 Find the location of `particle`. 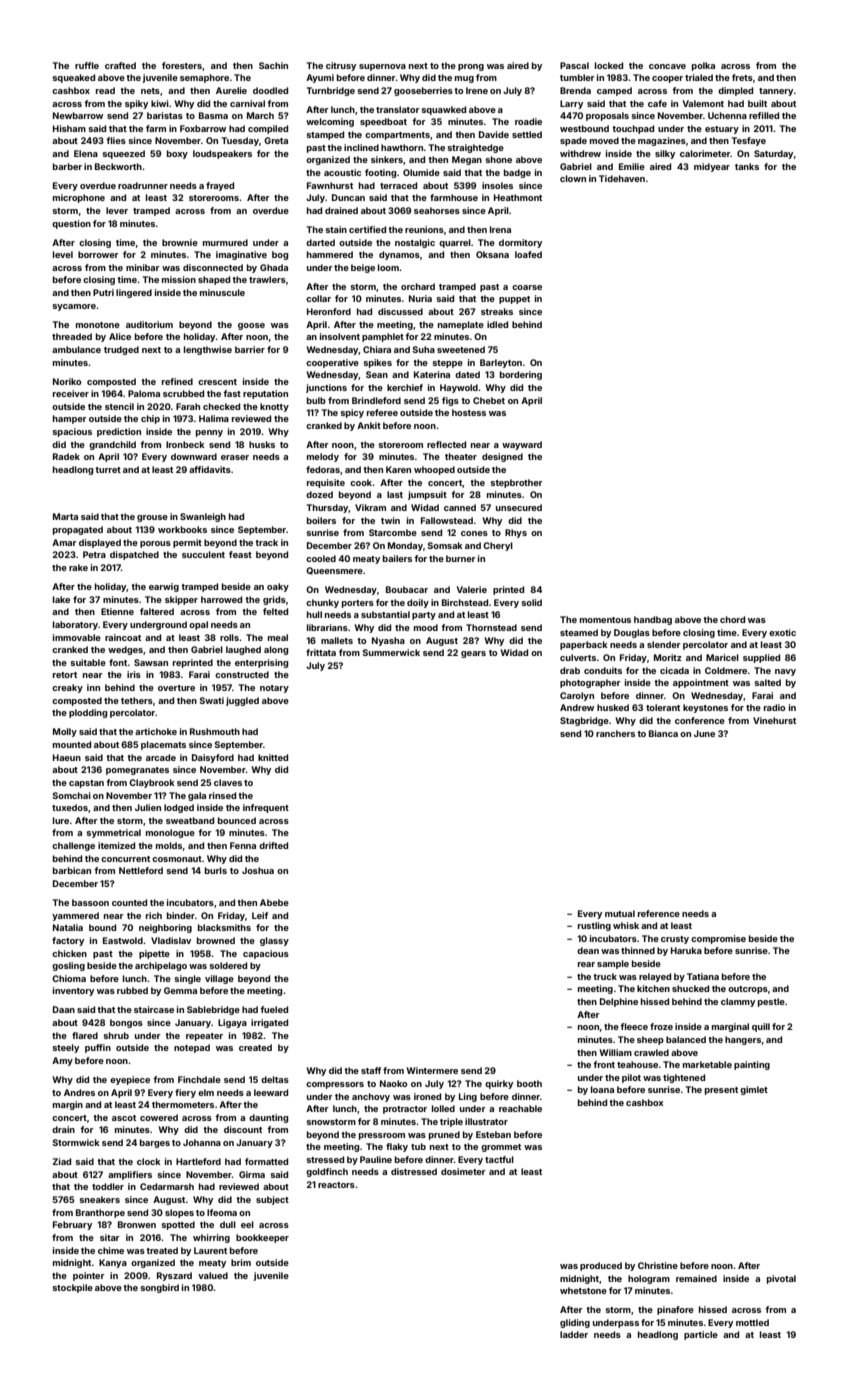

particle is located at coordinates (701, 1335).
